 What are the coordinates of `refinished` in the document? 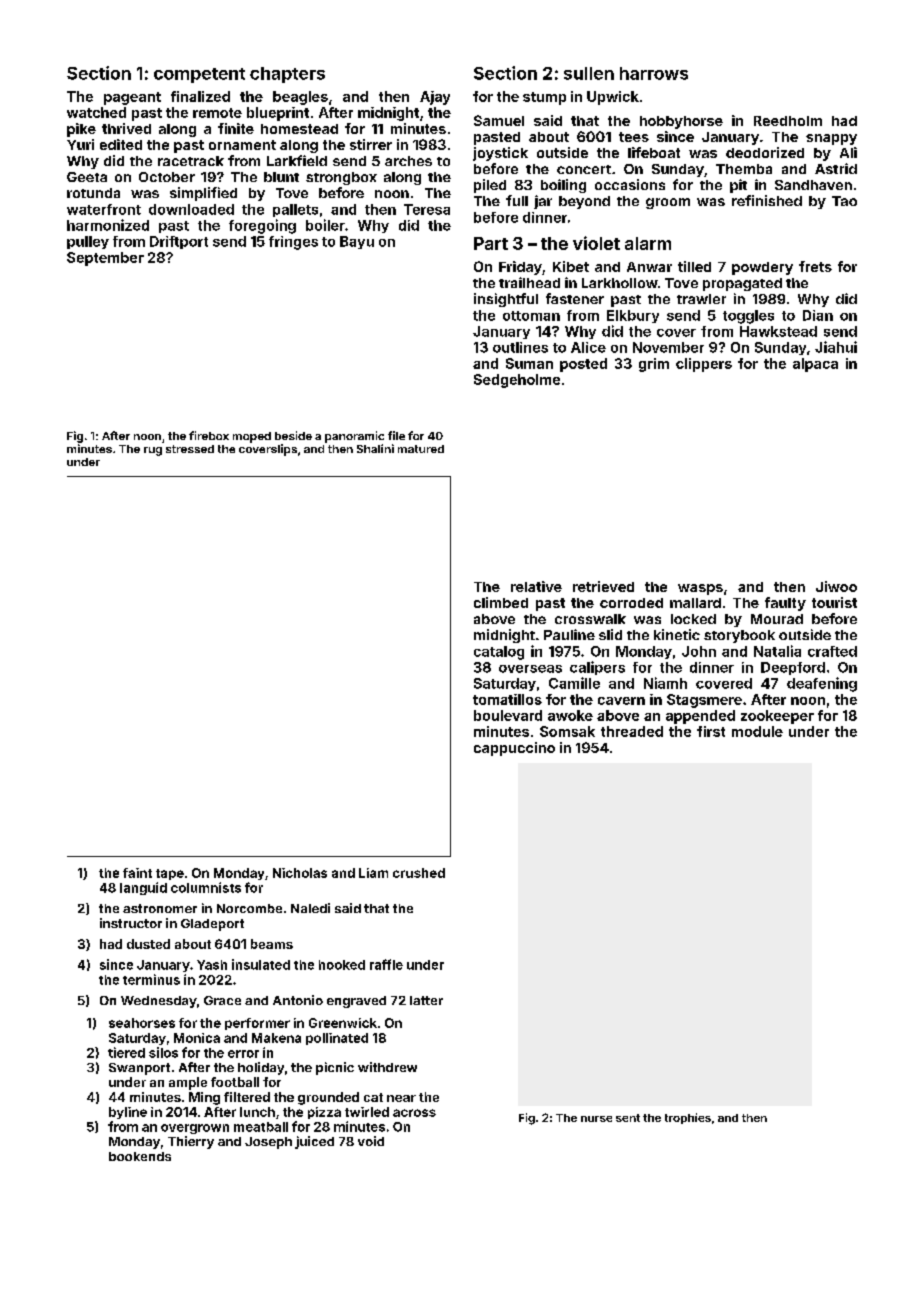 It's located at (767, 200).
